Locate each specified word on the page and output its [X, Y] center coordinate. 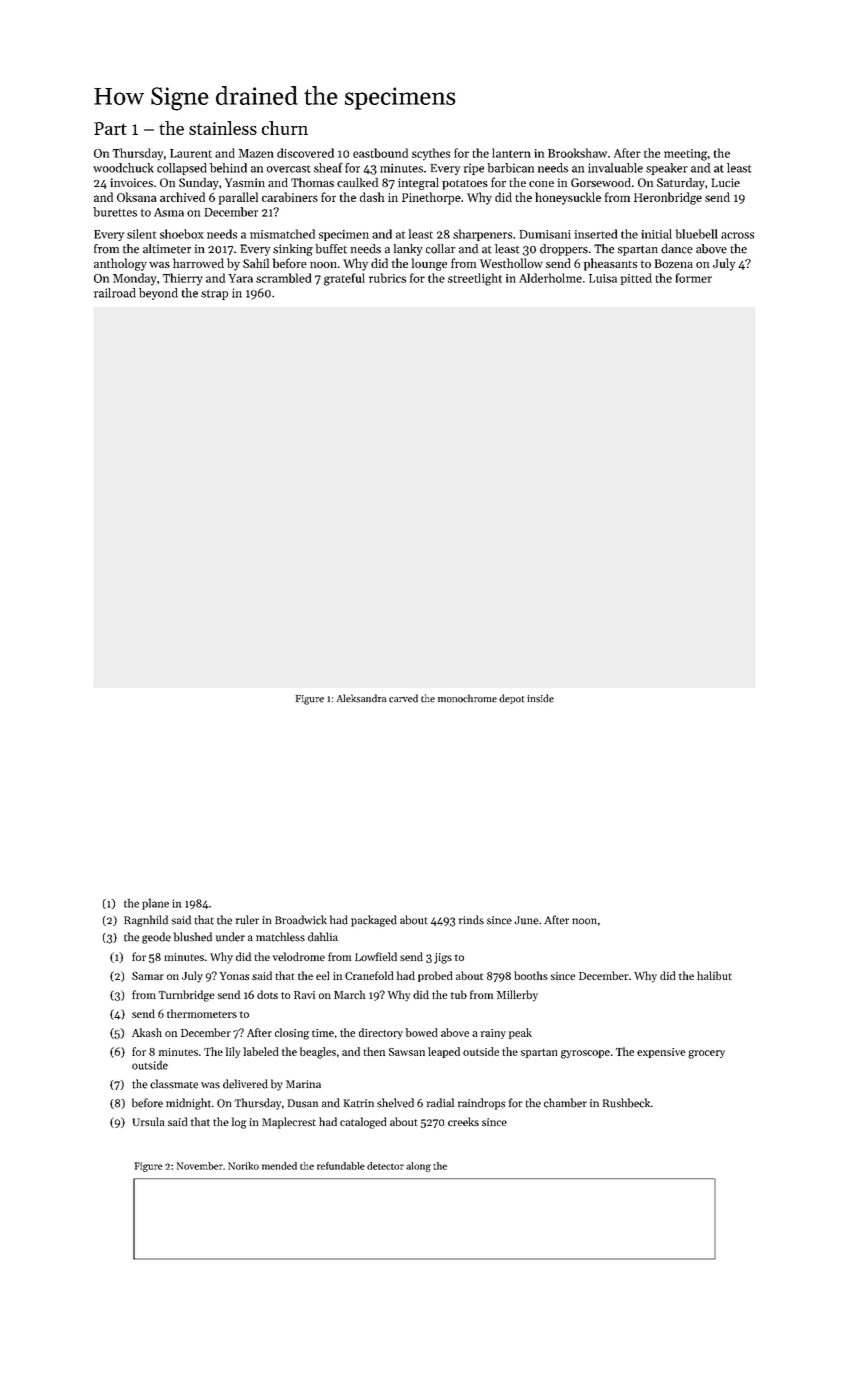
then [374, 1051]
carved [403, 698]
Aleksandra [362, 698]
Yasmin [245, 182]
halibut [714, 975]
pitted [636, 279]
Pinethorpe [431, 198]
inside [540, 698]
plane [155, 904]
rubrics [387, 278]
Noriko [243, 1166]
